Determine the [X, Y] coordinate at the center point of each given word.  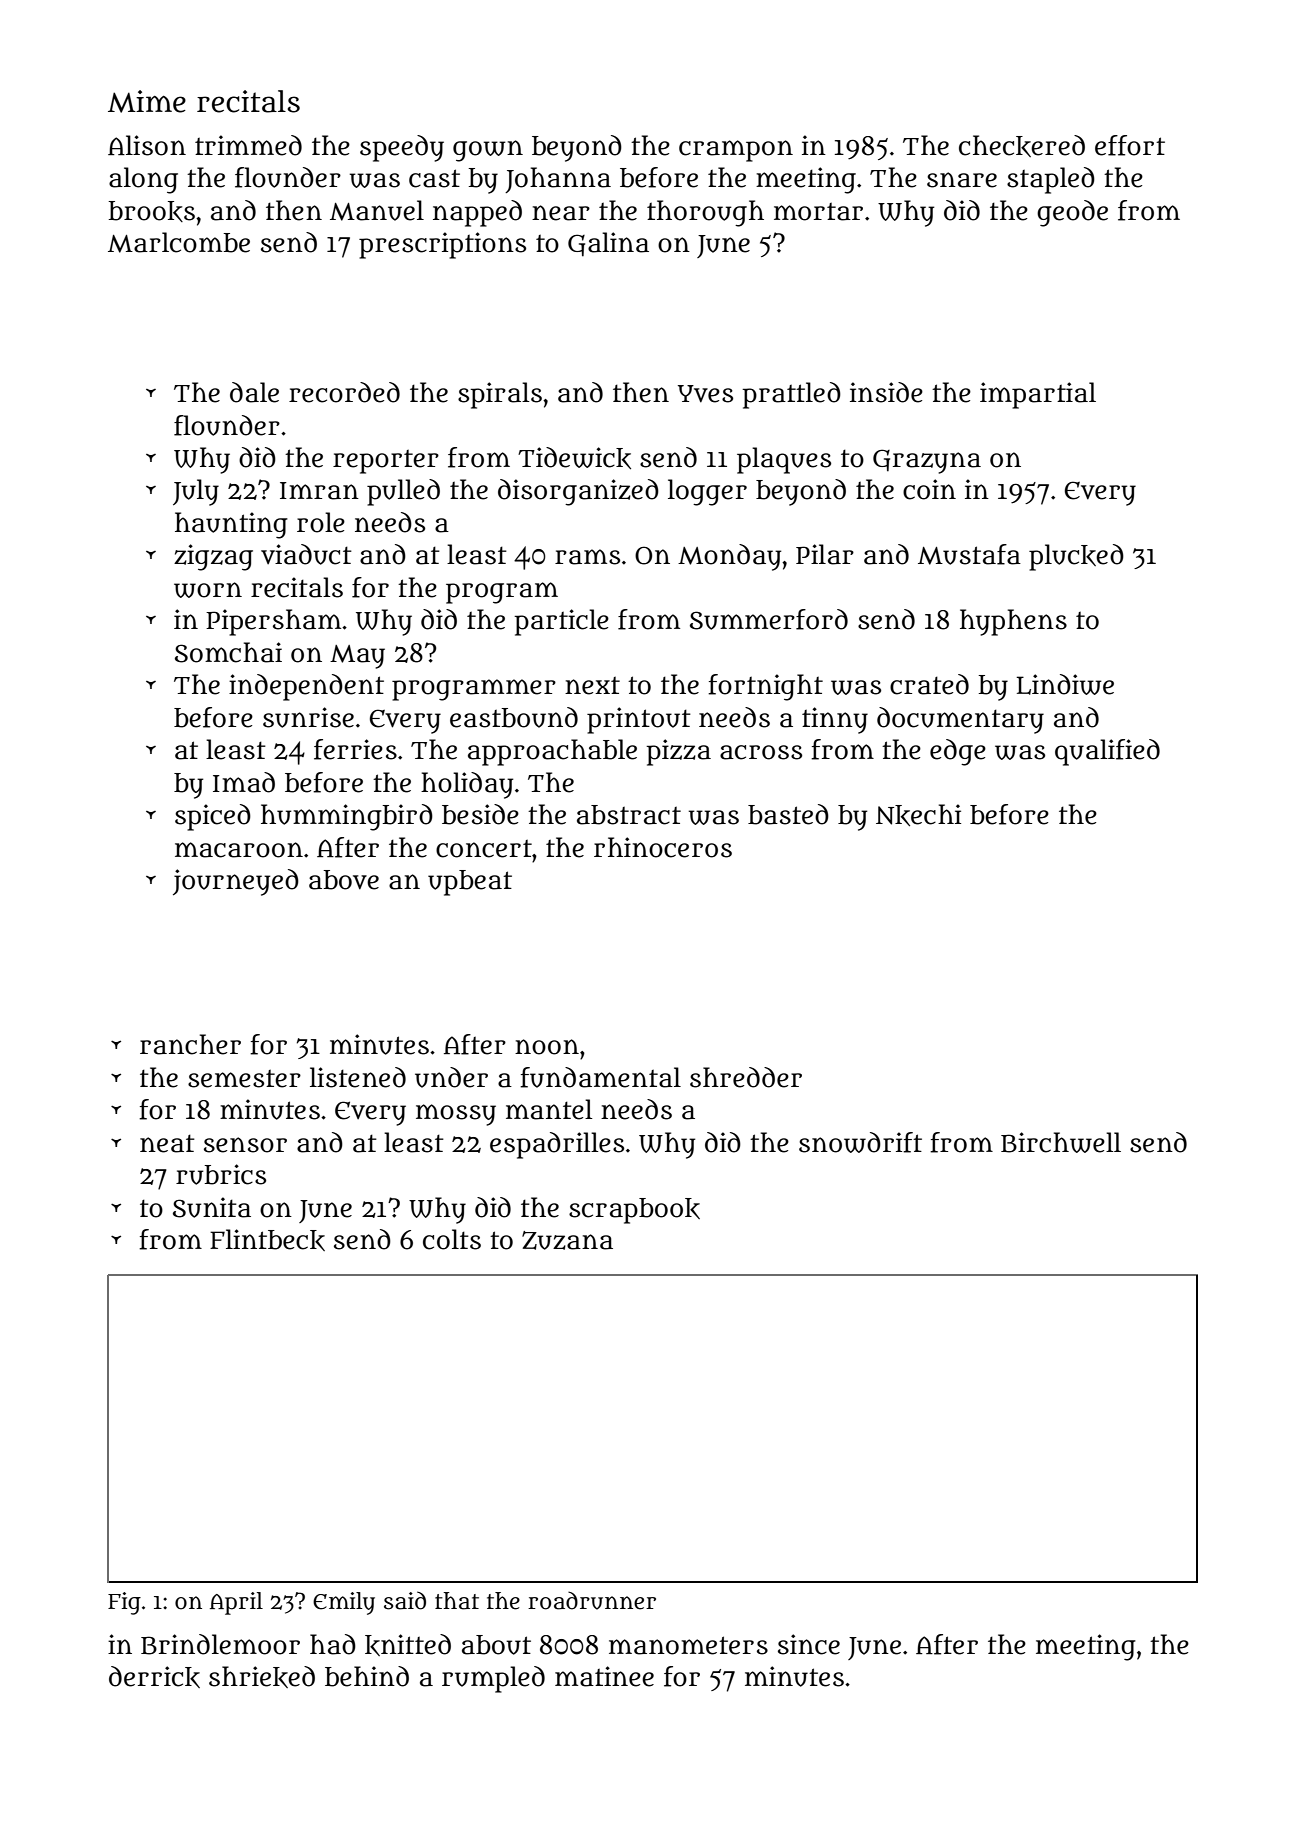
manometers [688, 1645]
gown [488, 151]
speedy [402, 148]
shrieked [262, 1677]
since [809, 1644]
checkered [1022, 146]
